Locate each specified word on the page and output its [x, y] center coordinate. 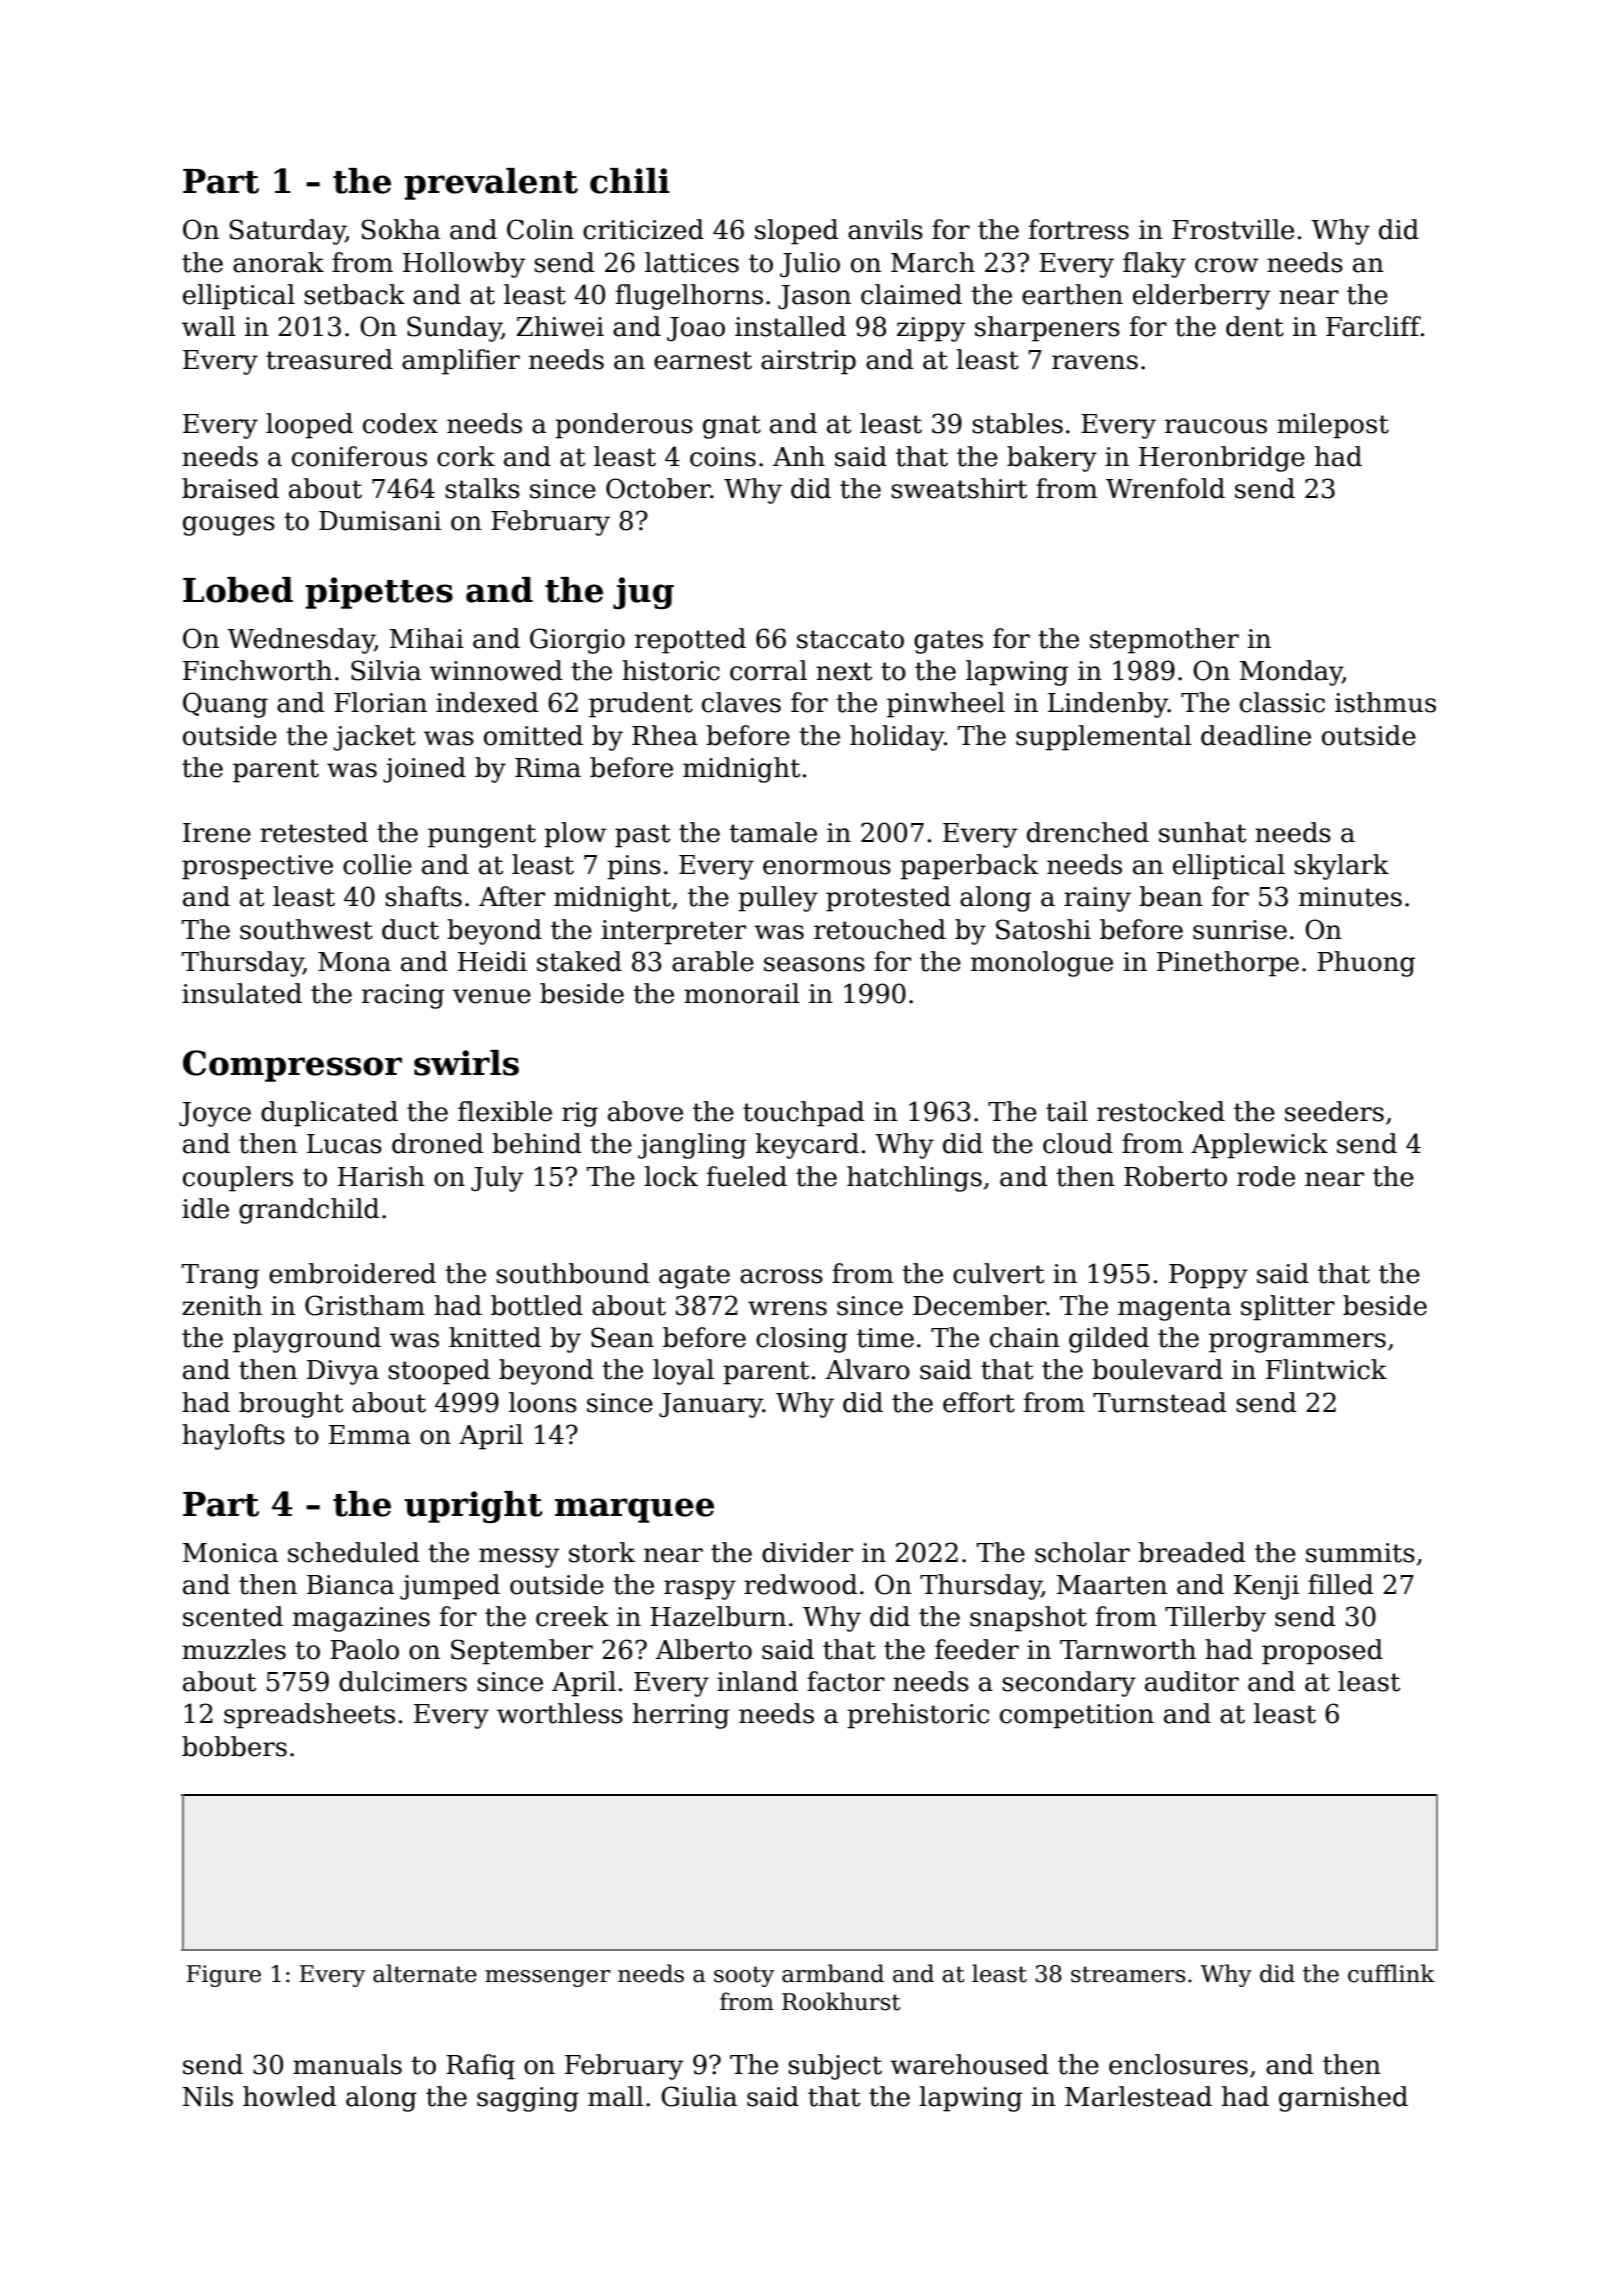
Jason [814, 297]
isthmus [1385, 702]
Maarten [1112, 1585]
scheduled [353, 1552]
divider [807, 1552]
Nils [208, 2096]
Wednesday [301, 641]
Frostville [1233, 229]
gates [948, 642]
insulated [242, 993]
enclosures [1178, 2064]
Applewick [1259, 1146]
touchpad [803, 1114]
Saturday [288, 232]
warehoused [969, 2064]
